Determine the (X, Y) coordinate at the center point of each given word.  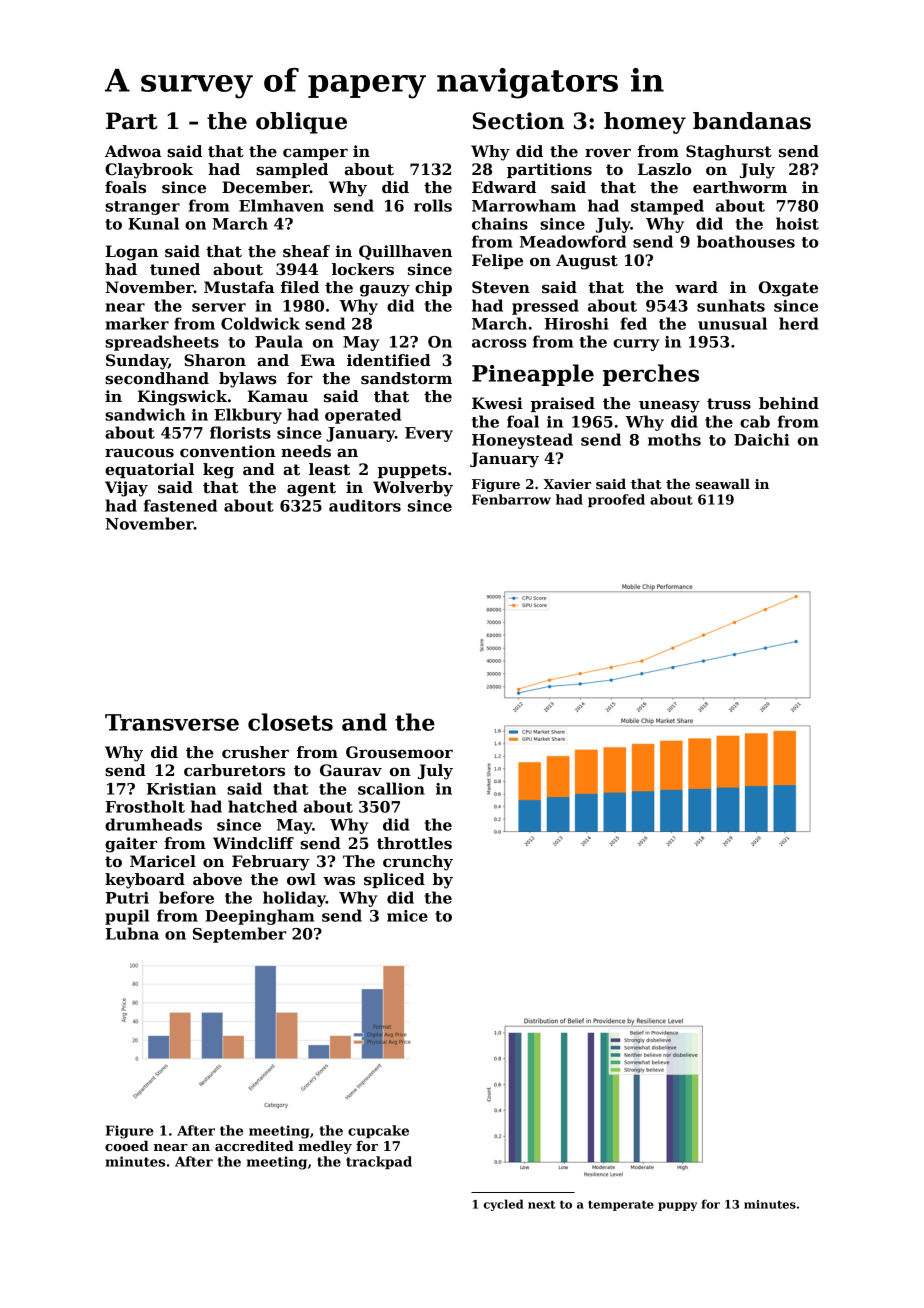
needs (306, 451)
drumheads (153, 824)
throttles (414, 843)
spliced (394, 880)
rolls (433, 205)
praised (563, 404)
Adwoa (133, 151)
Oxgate (788, 289)
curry (636, 345)
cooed (127, 1146)
